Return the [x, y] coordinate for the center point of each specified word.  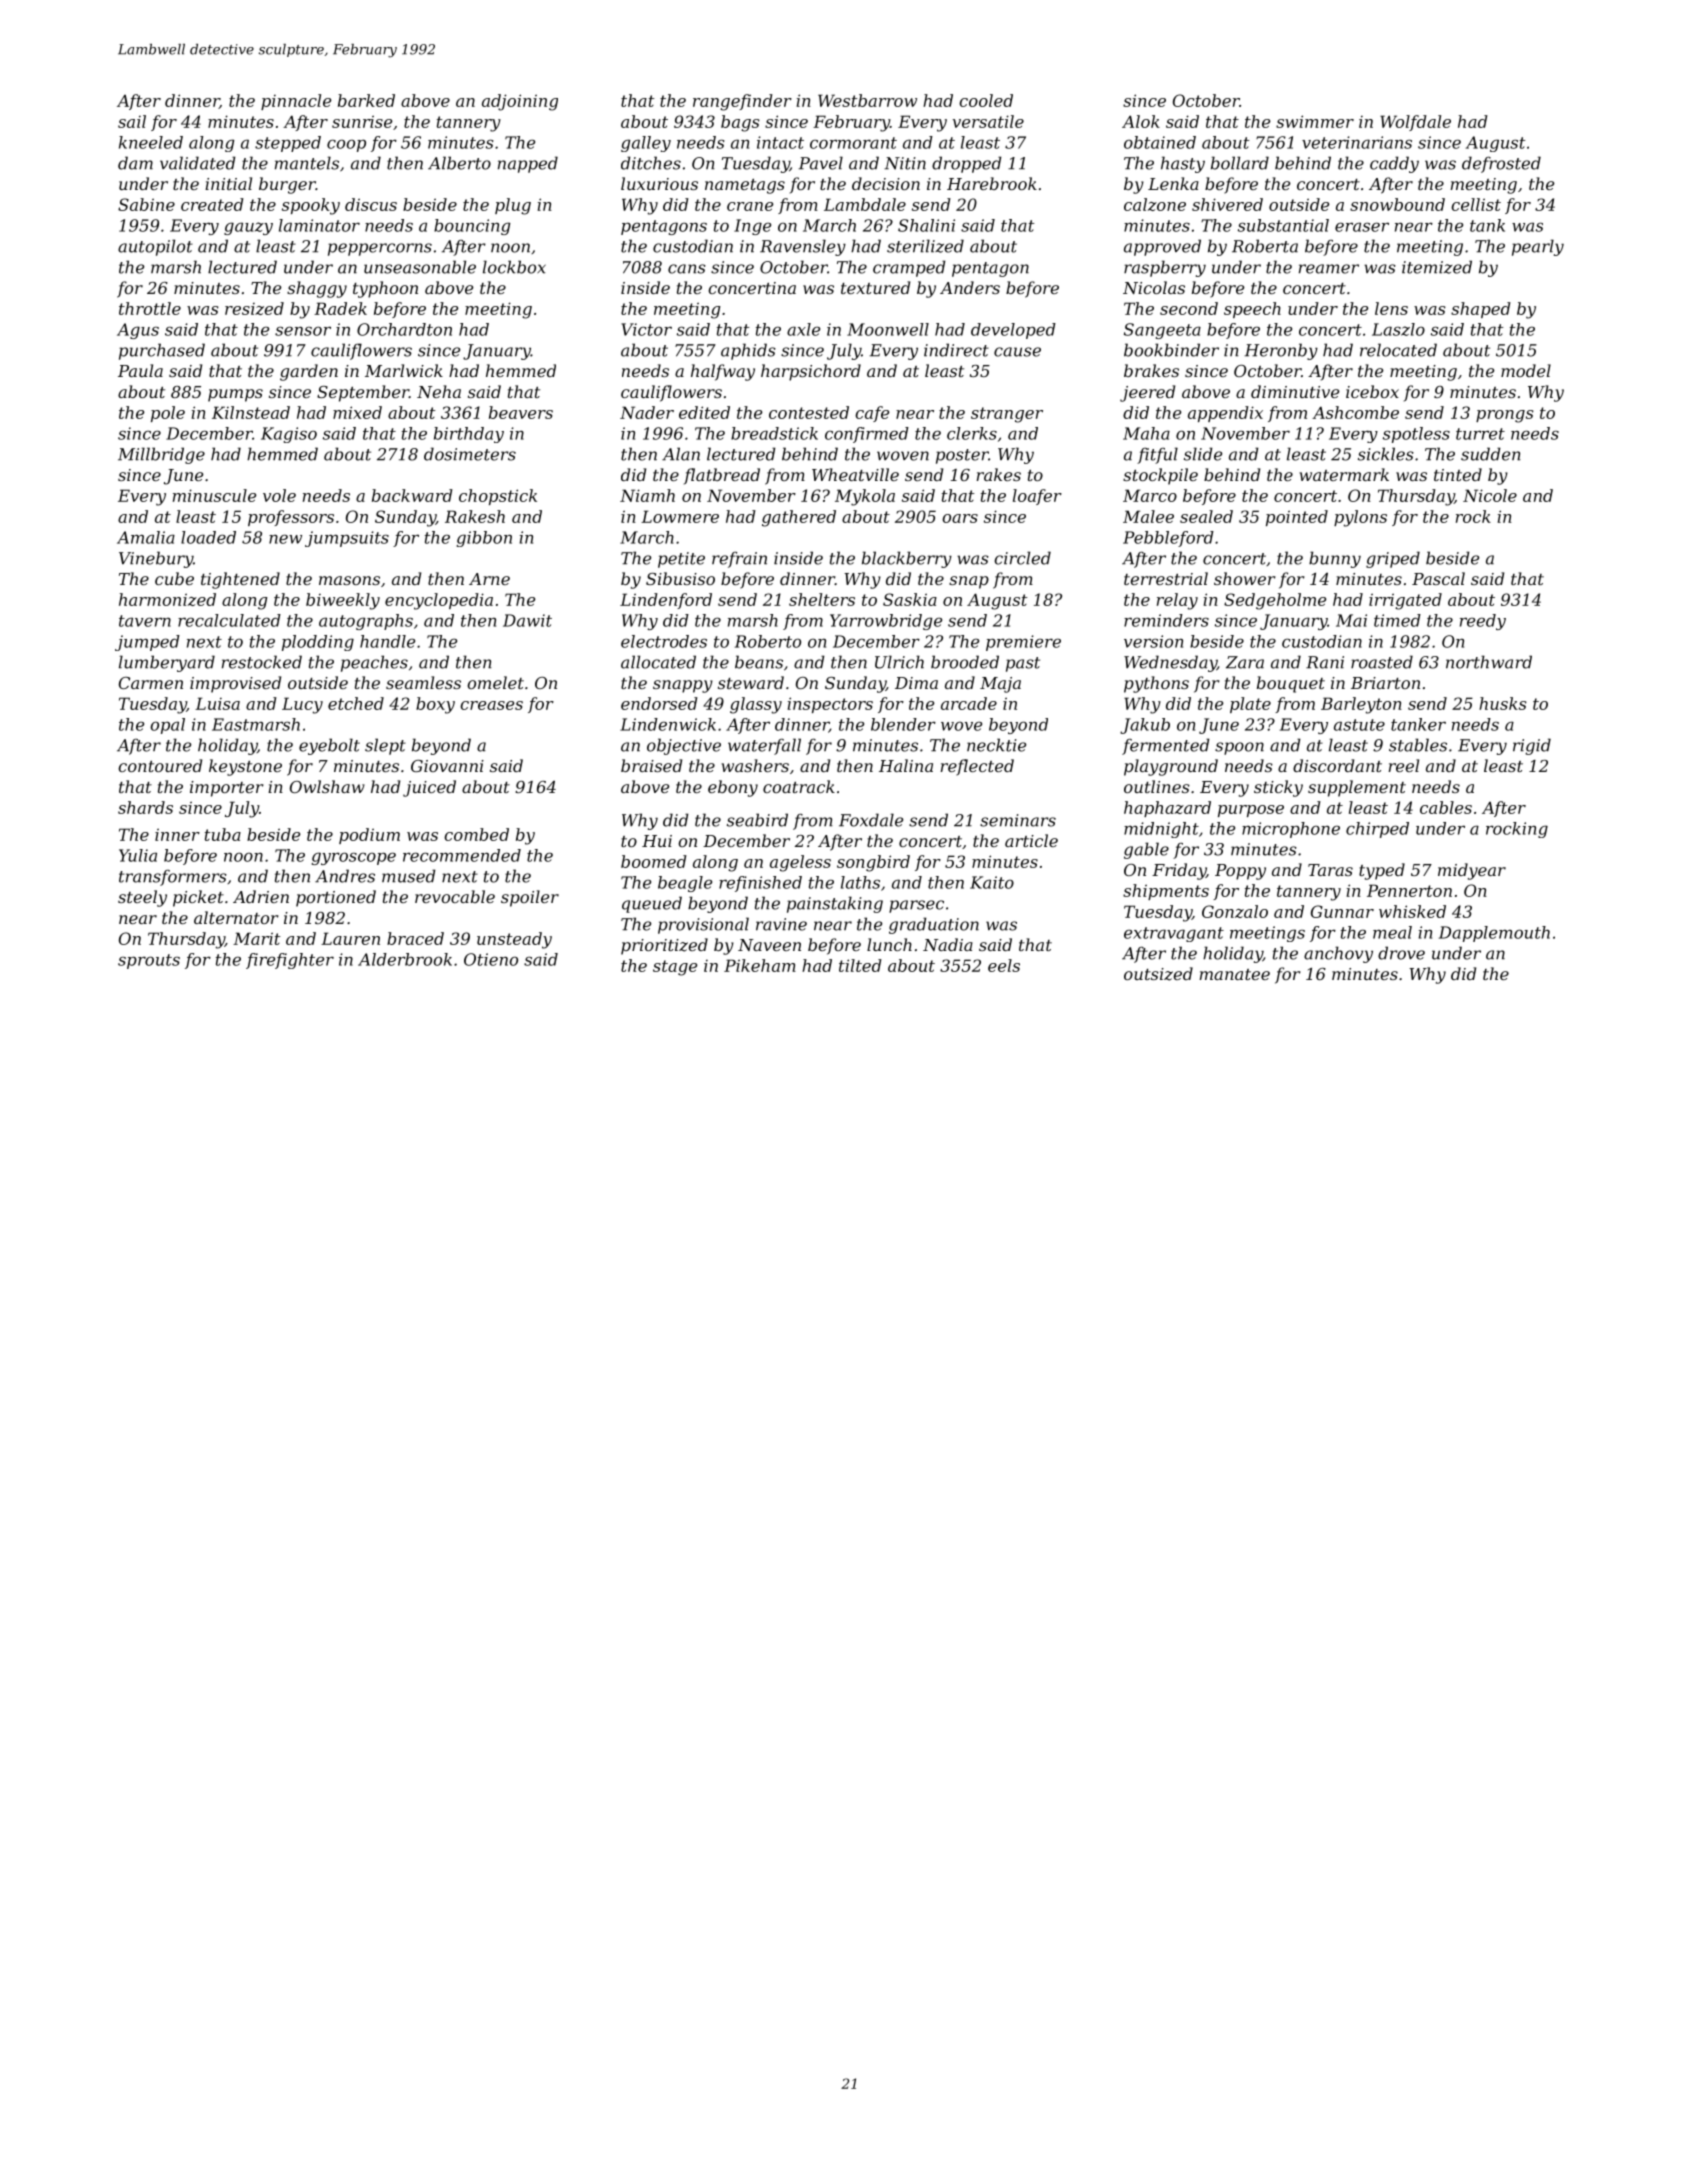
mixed [357, 412]
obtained [1160, 142]
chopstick [498, 497]
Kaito [992, 882]
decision [886, 183]
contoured [160, 765]
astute [1359, 725]
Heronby [1281, 351]
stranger [1007, 415]
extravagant [1174, 934]
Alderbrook [405, 959]
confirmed [867, 435]
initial [228, 183]
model [1526, 370]
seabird [757, 820]
